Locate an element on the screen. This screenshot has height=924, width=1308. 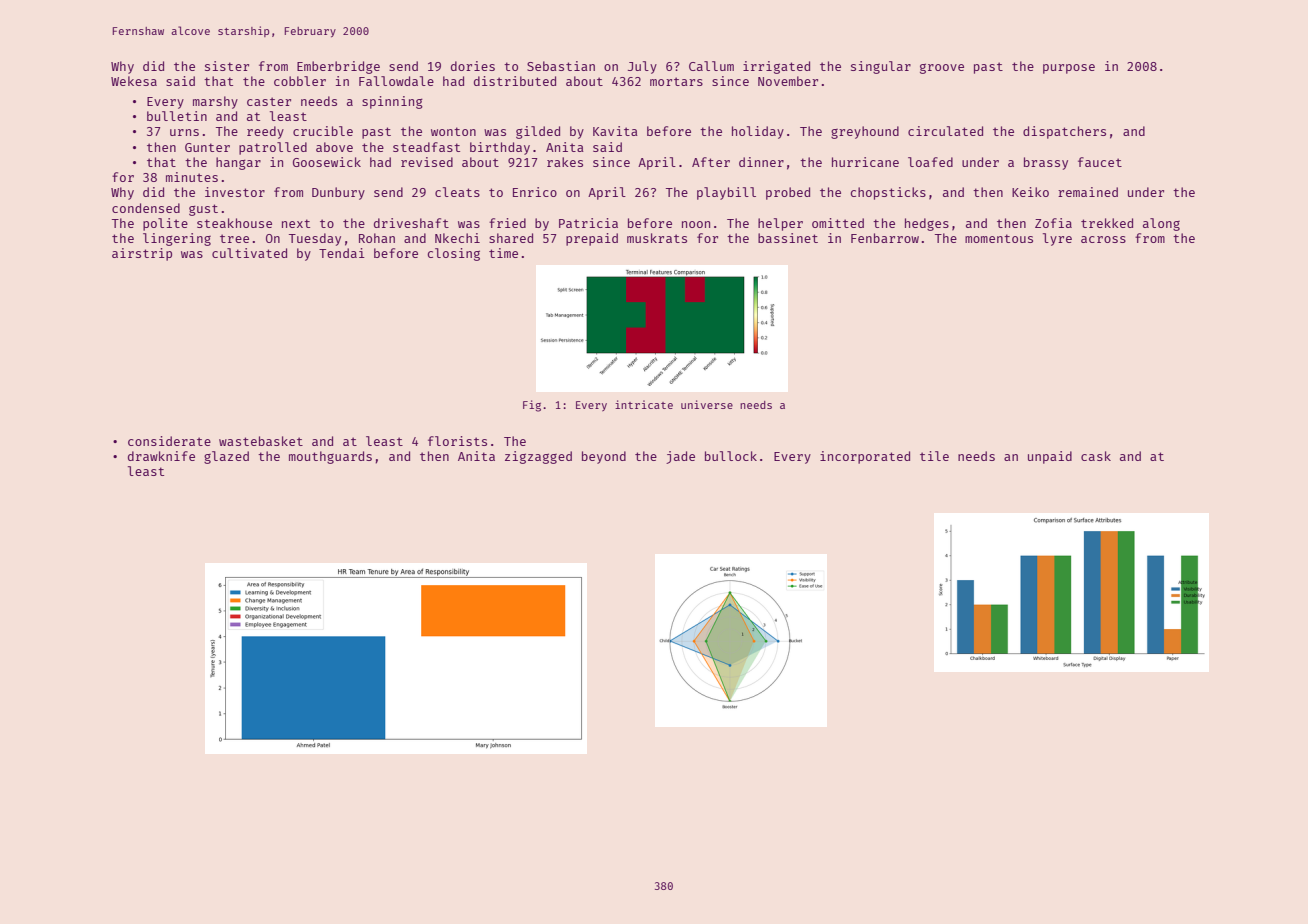
universe is located at coordinates (707, 404).
